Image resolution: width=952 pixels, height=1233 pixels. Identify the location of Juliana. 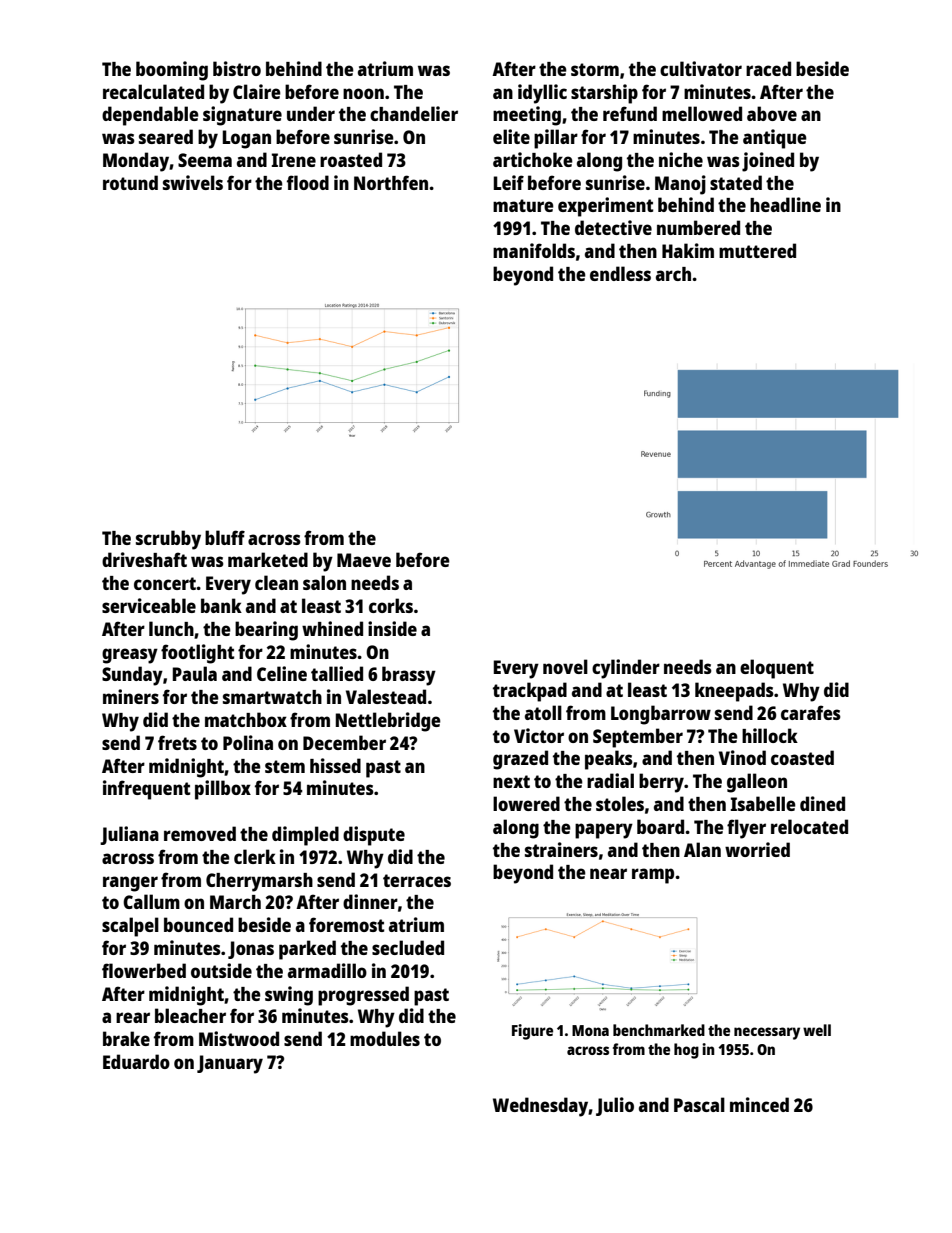
(129, 835).
